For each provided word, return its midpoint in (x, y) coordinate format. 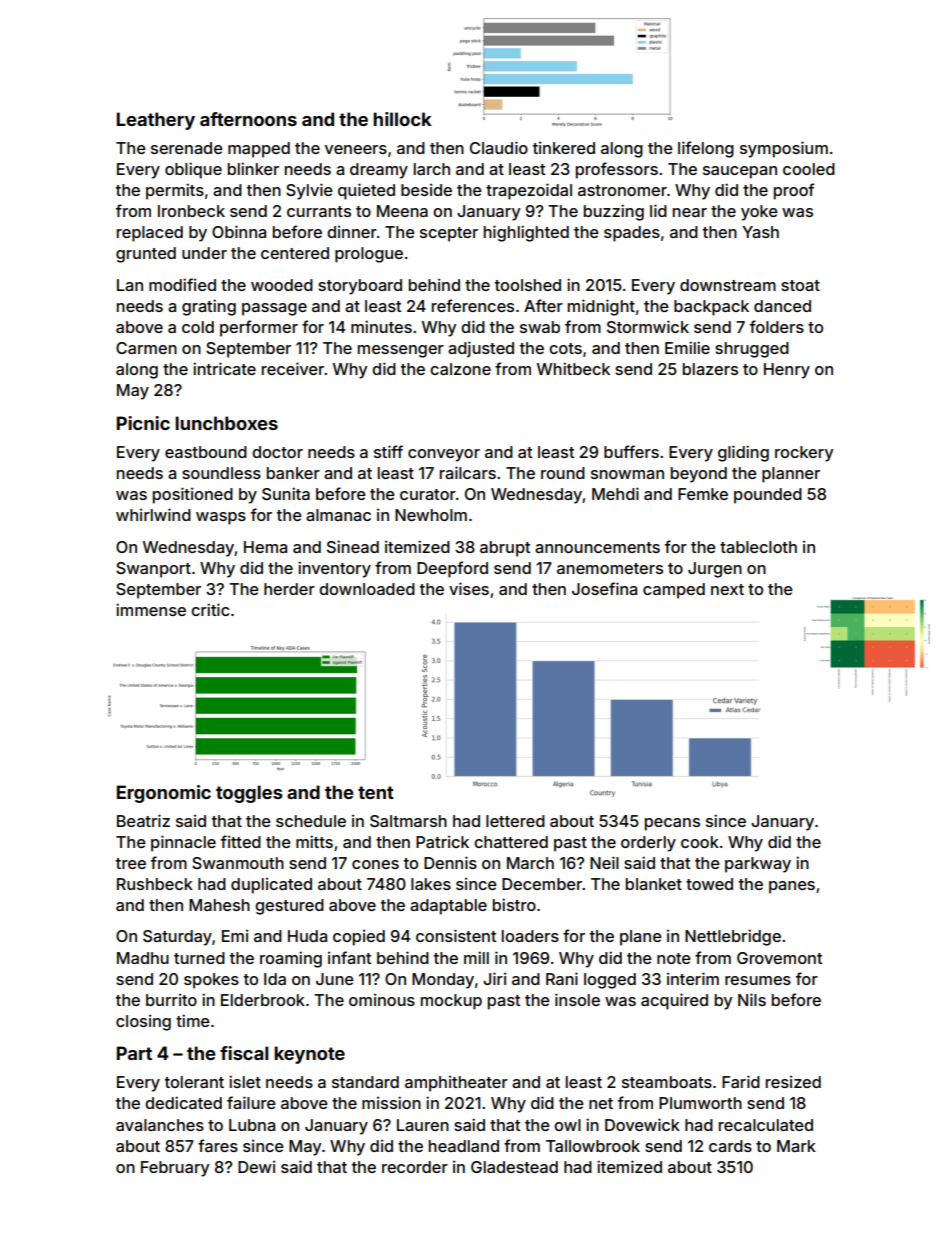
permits (175, 191)
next (727, 589)
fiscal (244, 1053)
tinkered (564, 148)
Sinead (353, 546)
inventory (334, 569)
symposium (784, 149)
